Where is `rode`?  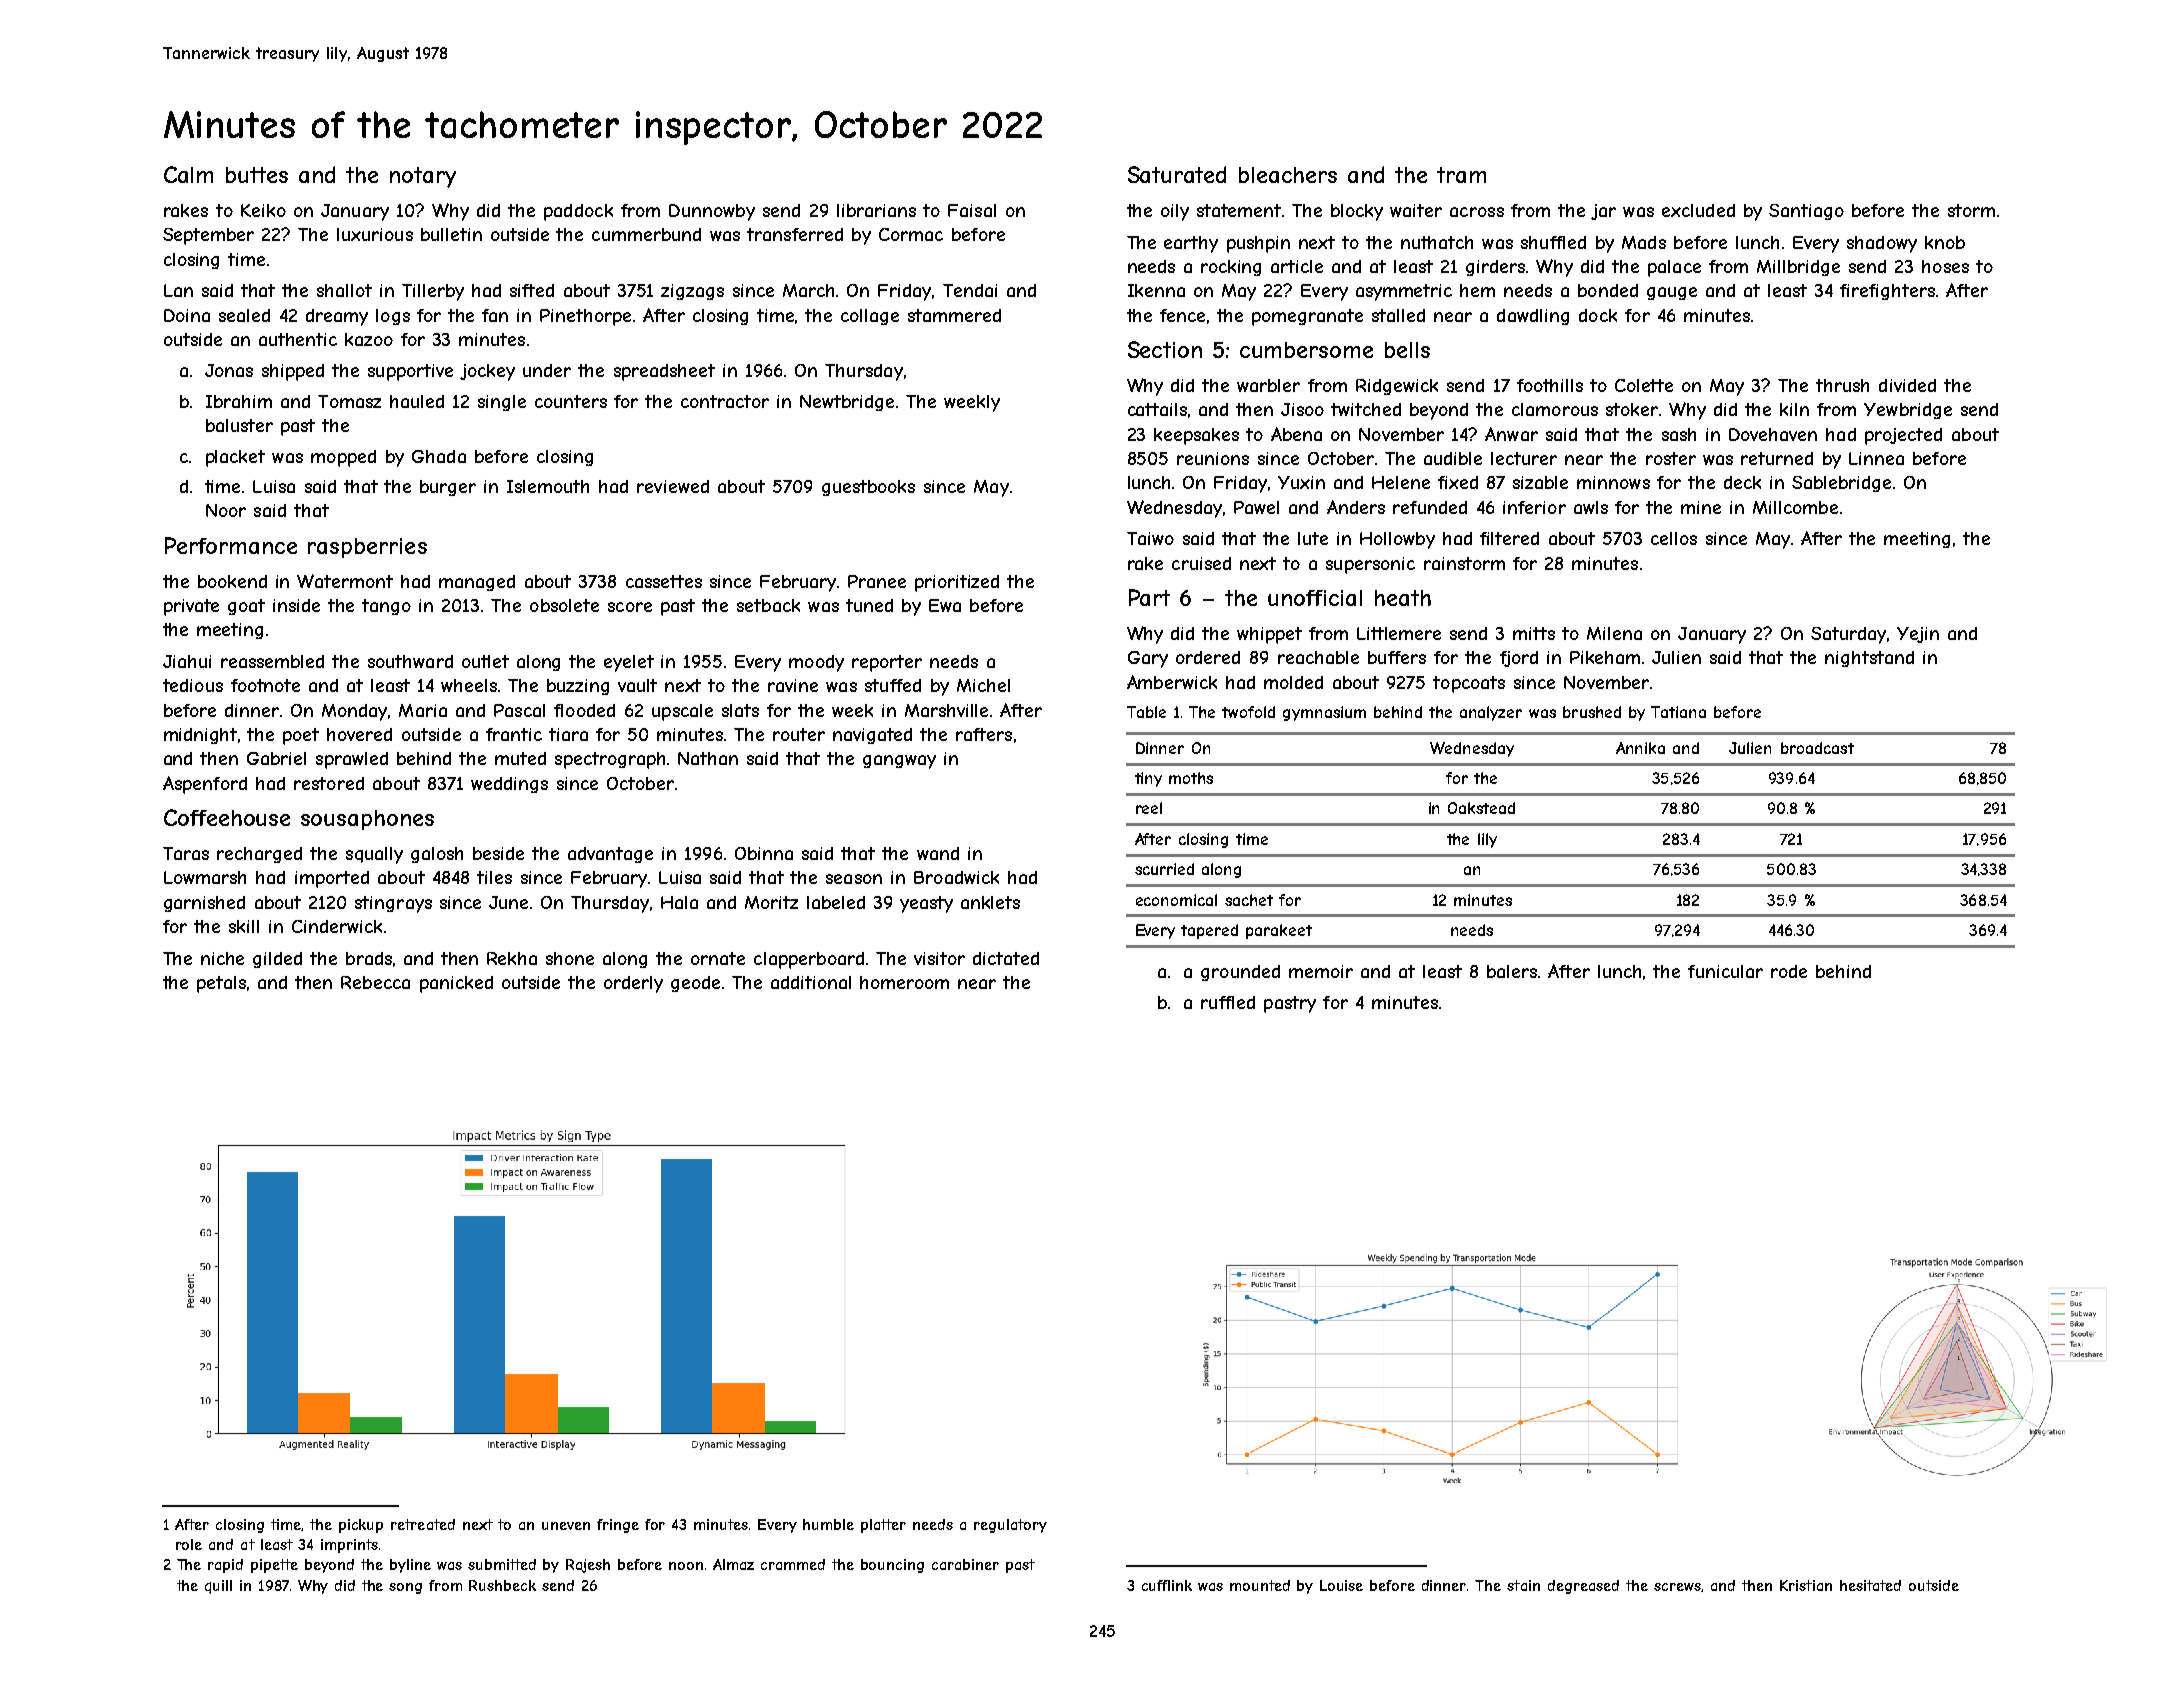 rode is located at coordinates (1789, 971).
